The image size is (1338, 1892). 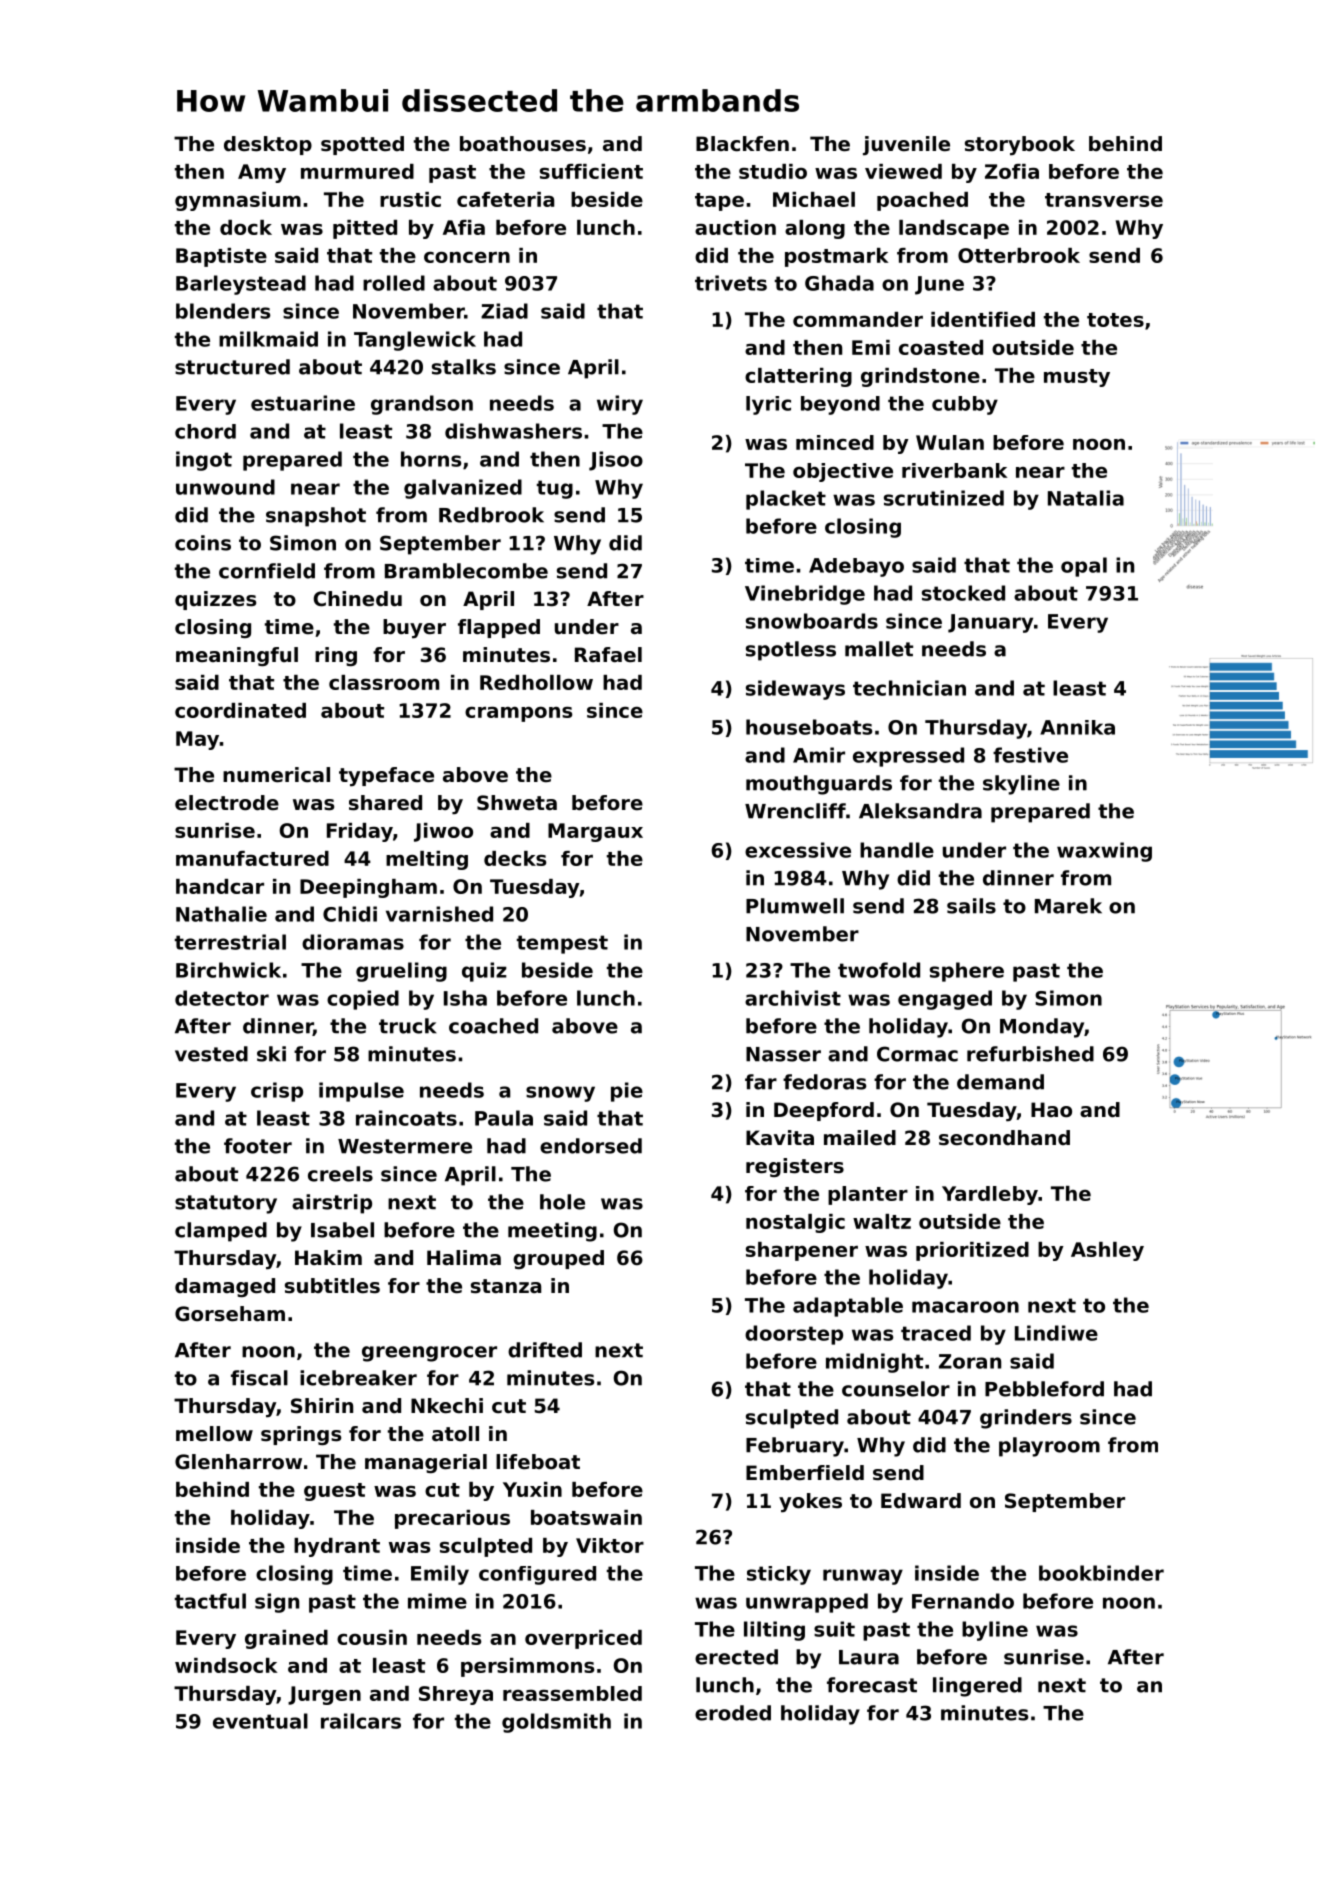 I want to click on stocked, so click(x=963, y=593).
